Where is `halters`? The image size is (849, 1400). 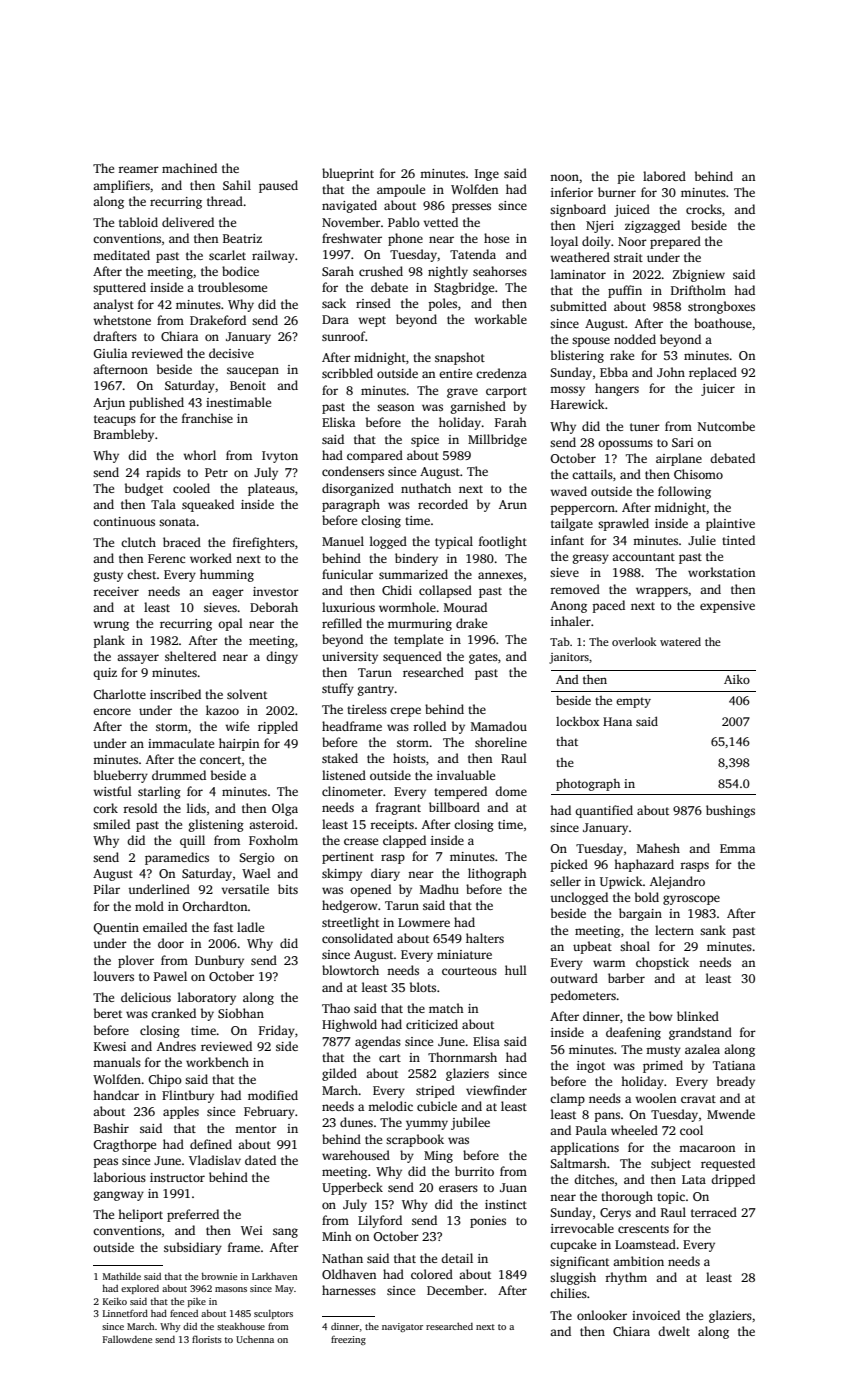
halters is located at coordinates (485, 938).
